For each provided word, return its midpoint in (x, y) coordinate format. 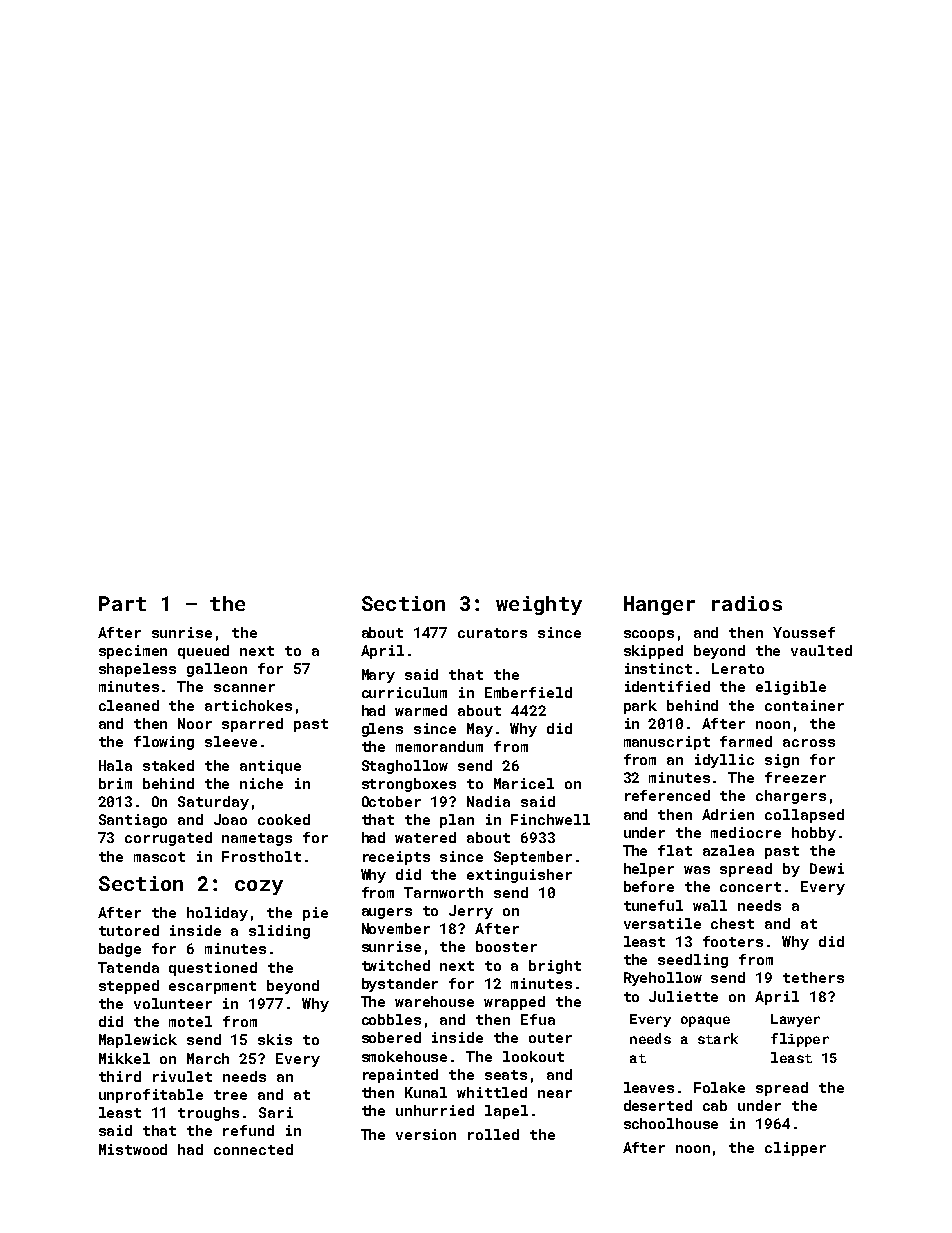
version (426, 1134)
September (533, 858)
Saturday (213, 803)
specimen (133, 652)
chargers (791, 797)
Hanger (659, 605)
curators (492, 633)
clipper (795, 1149)
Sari (276, 1112)
